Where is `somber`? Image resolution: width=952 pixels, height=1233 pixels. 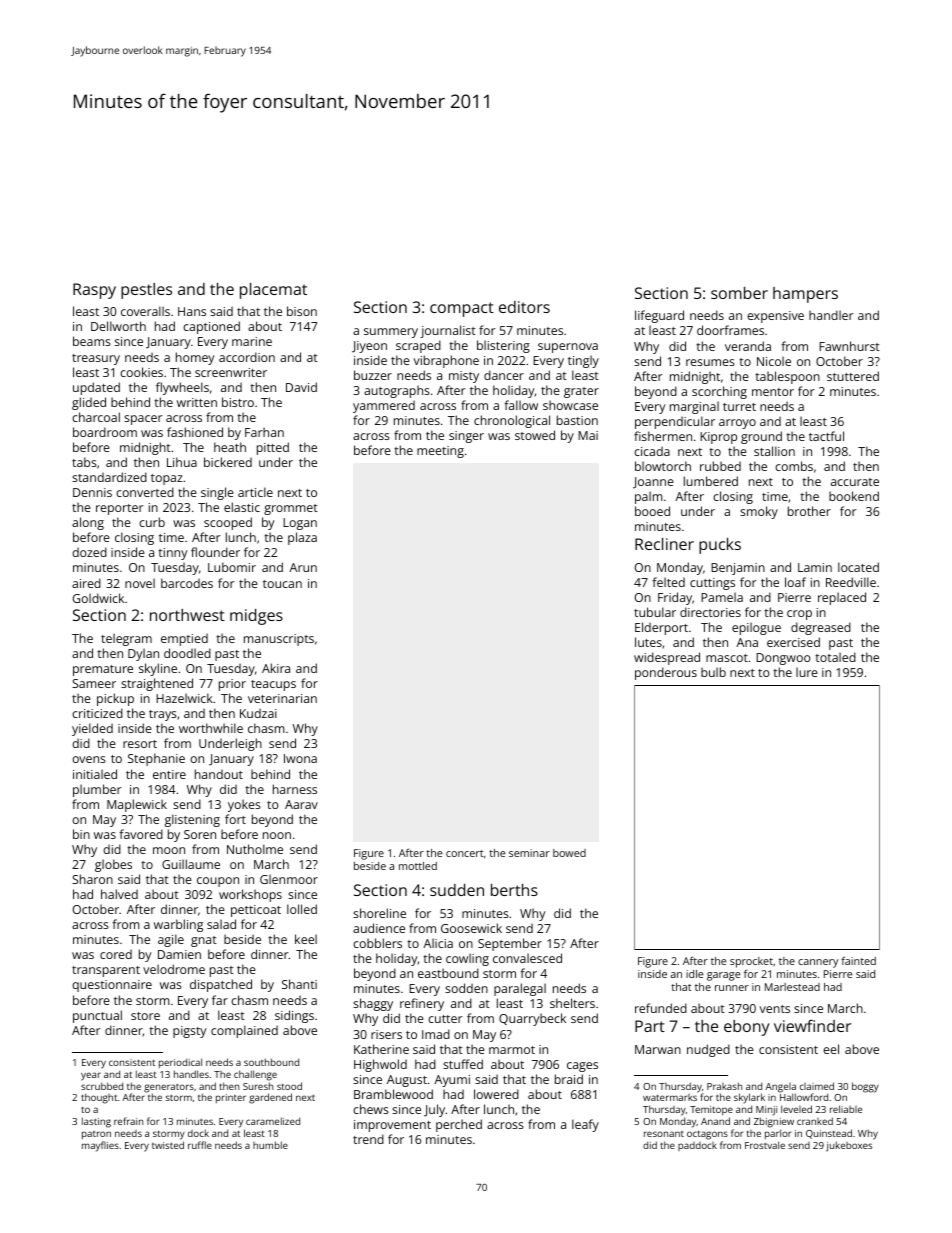
somber is located at coordinates (739, 293).
